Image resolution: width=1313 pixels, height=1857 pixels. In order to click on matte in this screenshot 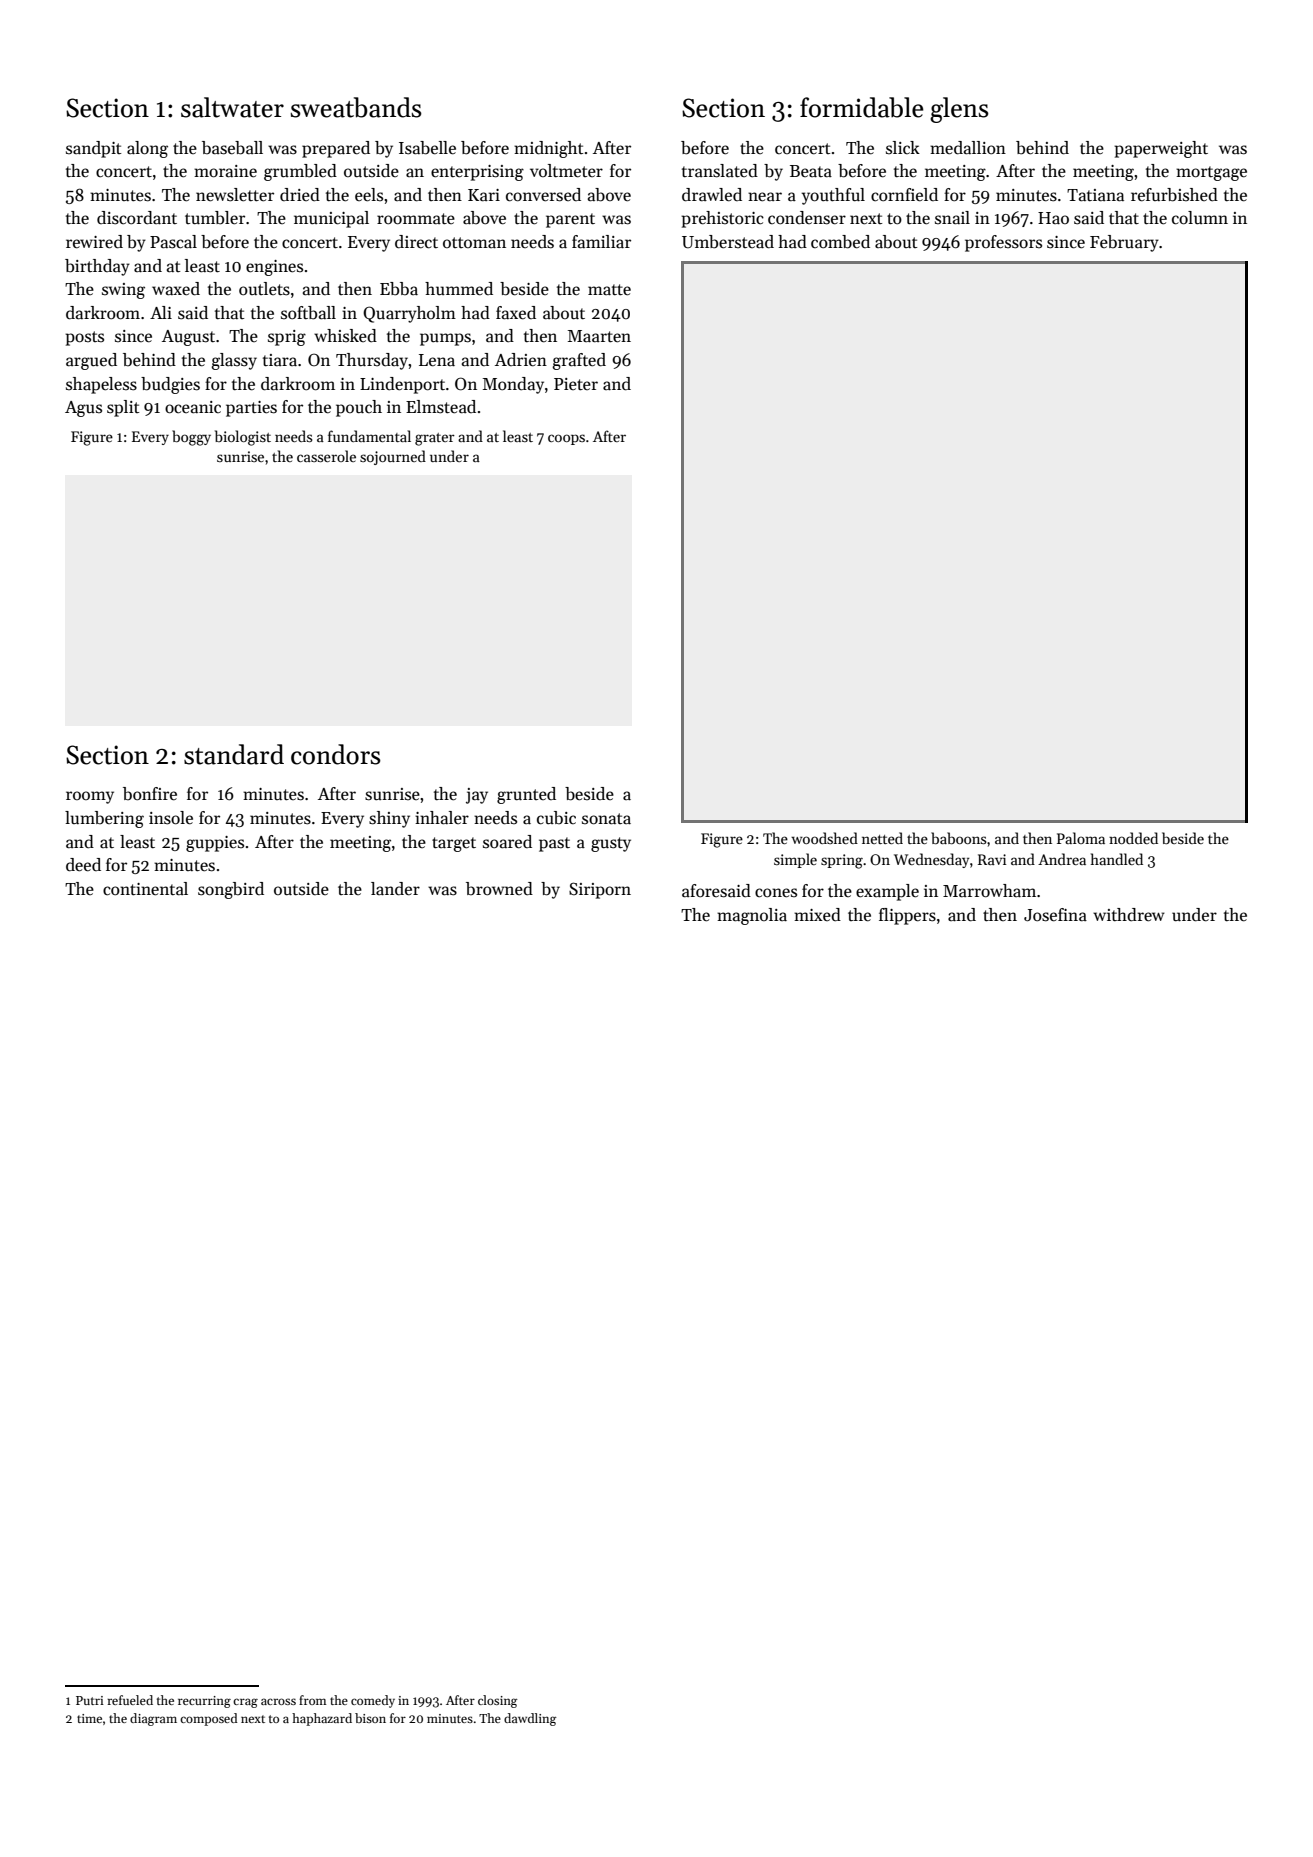, I will do `click(609, 290)`.
